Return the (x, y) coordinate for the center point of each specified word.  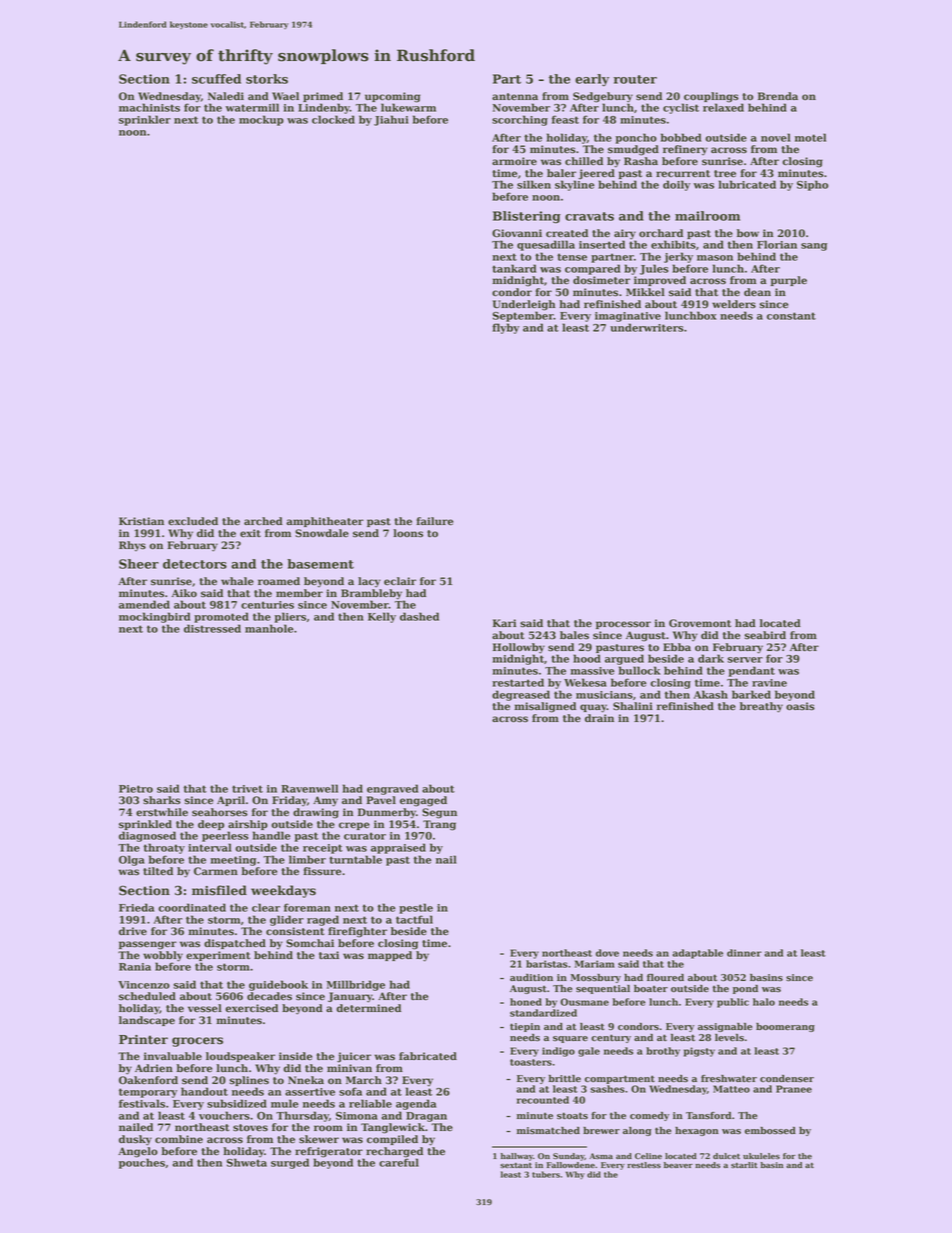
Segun (439, 813)
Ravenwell (309, 788)
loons (408, 533)
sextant (516, 1165)
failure (434, 521)
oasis (800, 706)
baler (561, 173)
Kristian (141, 521)
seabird (765, 635)
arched (263, 521)
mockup (261, 120)
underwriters (646, 327)
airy (625, 234)
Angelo (138, 1152)
